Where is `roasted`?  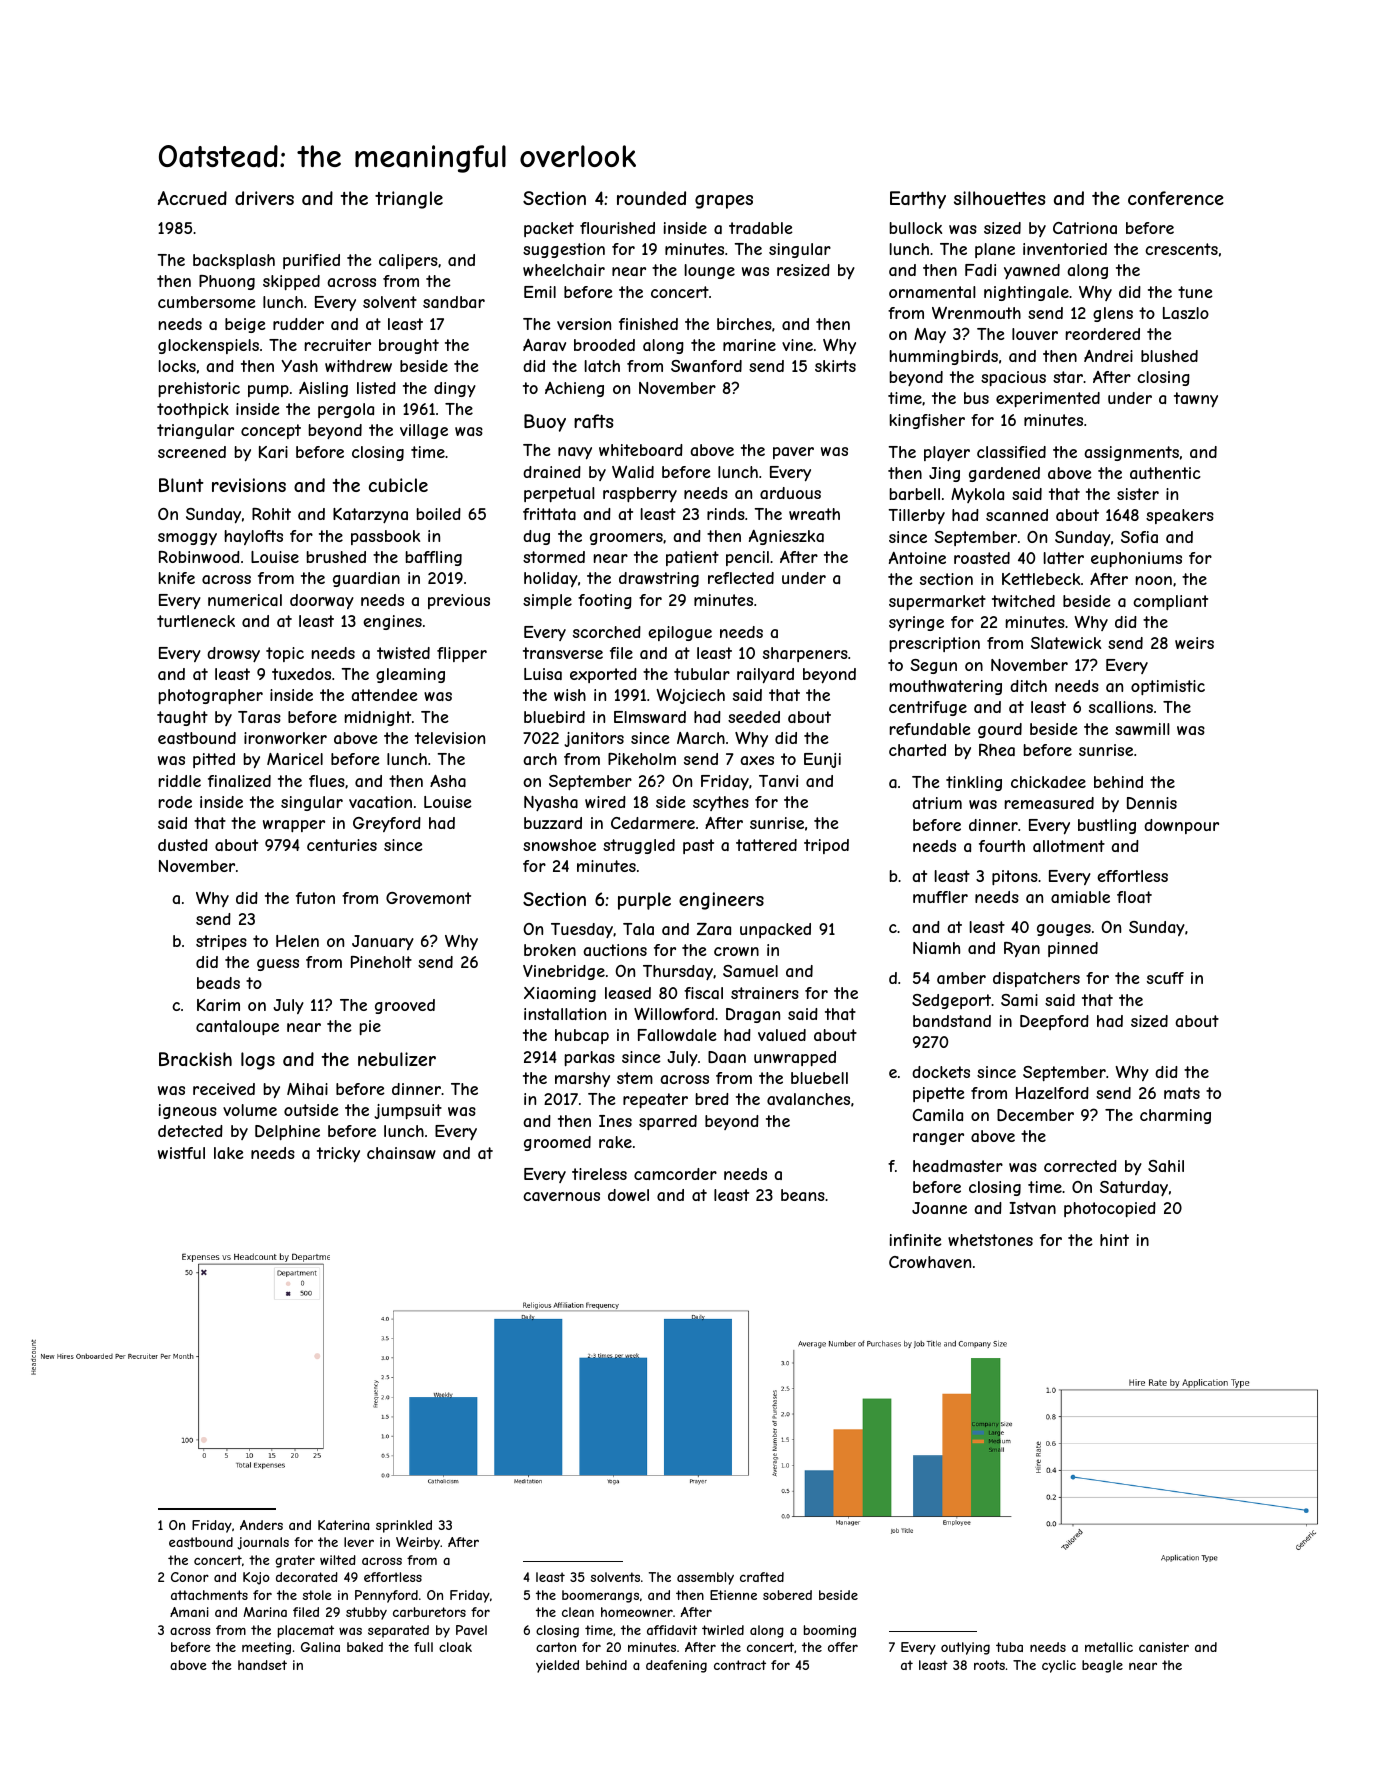
roasted is located at coordinates (982, 558).
